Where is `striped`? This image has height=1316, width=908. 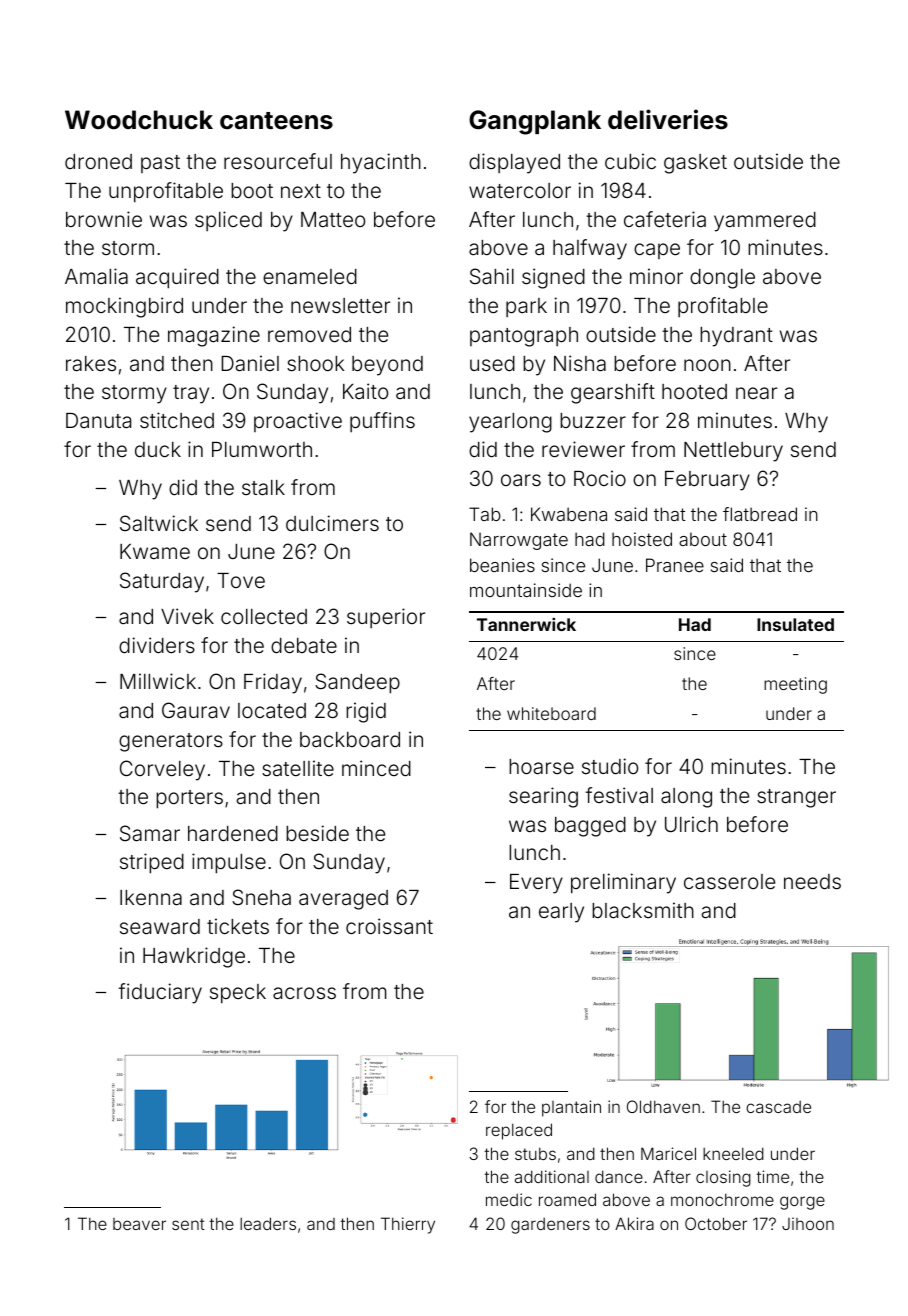 striped is located at coordinates (152, 863).
